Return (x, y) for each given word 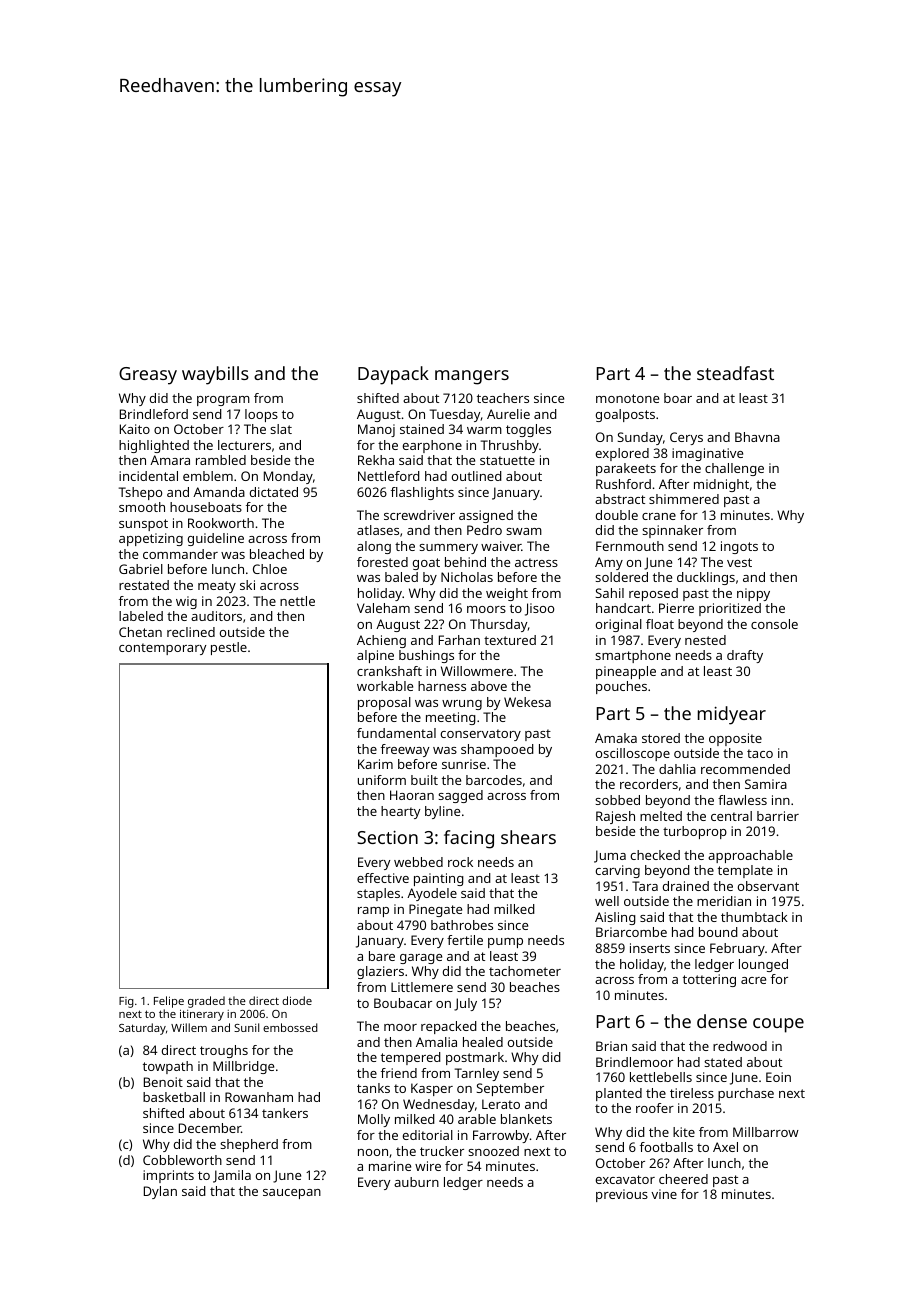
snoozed (493, 1151)
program (223, 401)
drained (686, 886)
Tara (645, 886)
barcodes (494, 780)
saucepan (292, 1194)
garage (421, 959)
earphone (432, 446)
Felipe (169, 1002)
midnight (721, 485)
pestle (229, 648)
